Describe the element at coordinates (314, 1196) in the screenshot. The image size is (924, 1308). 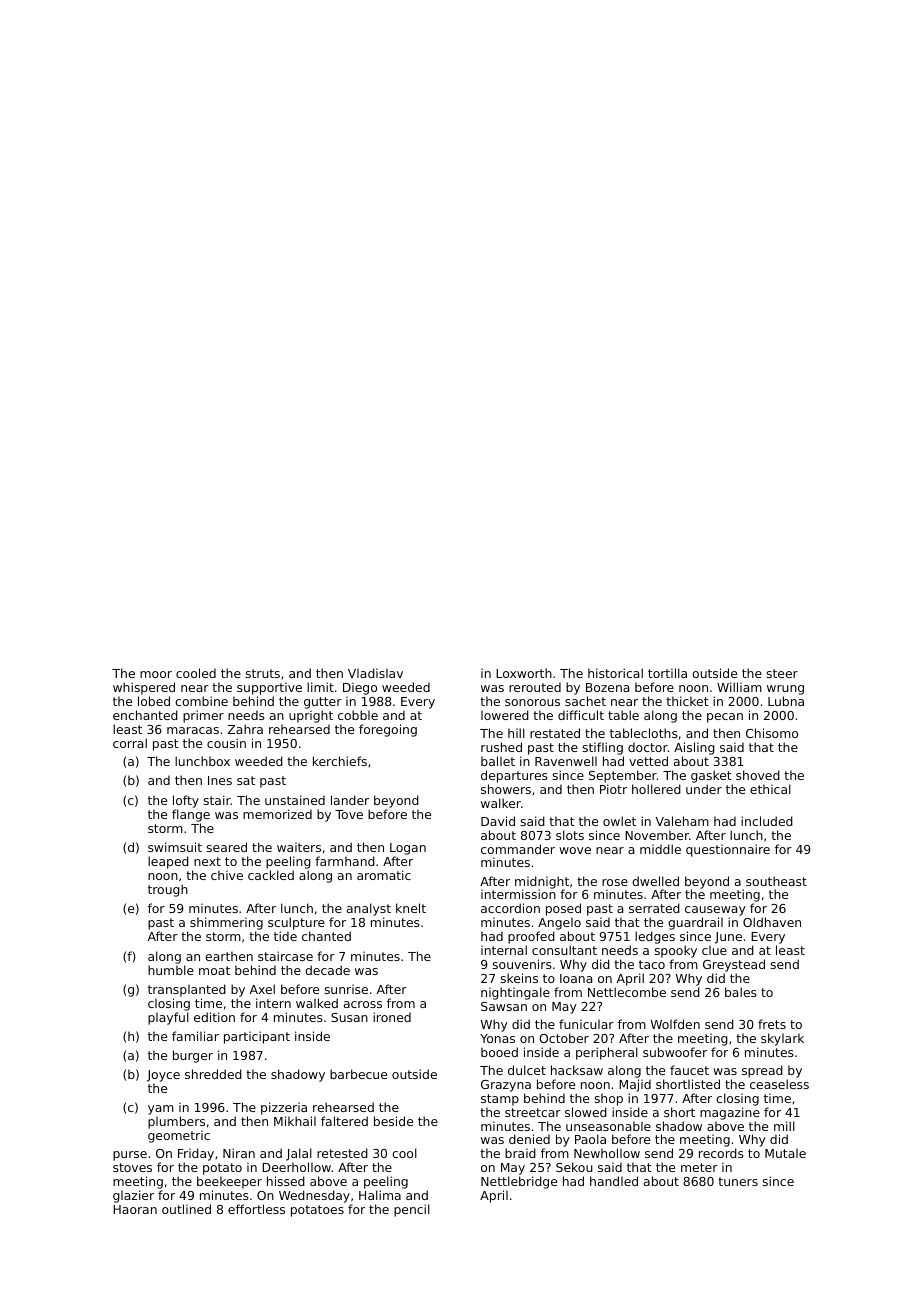
I see `Wednesday` at that location.
